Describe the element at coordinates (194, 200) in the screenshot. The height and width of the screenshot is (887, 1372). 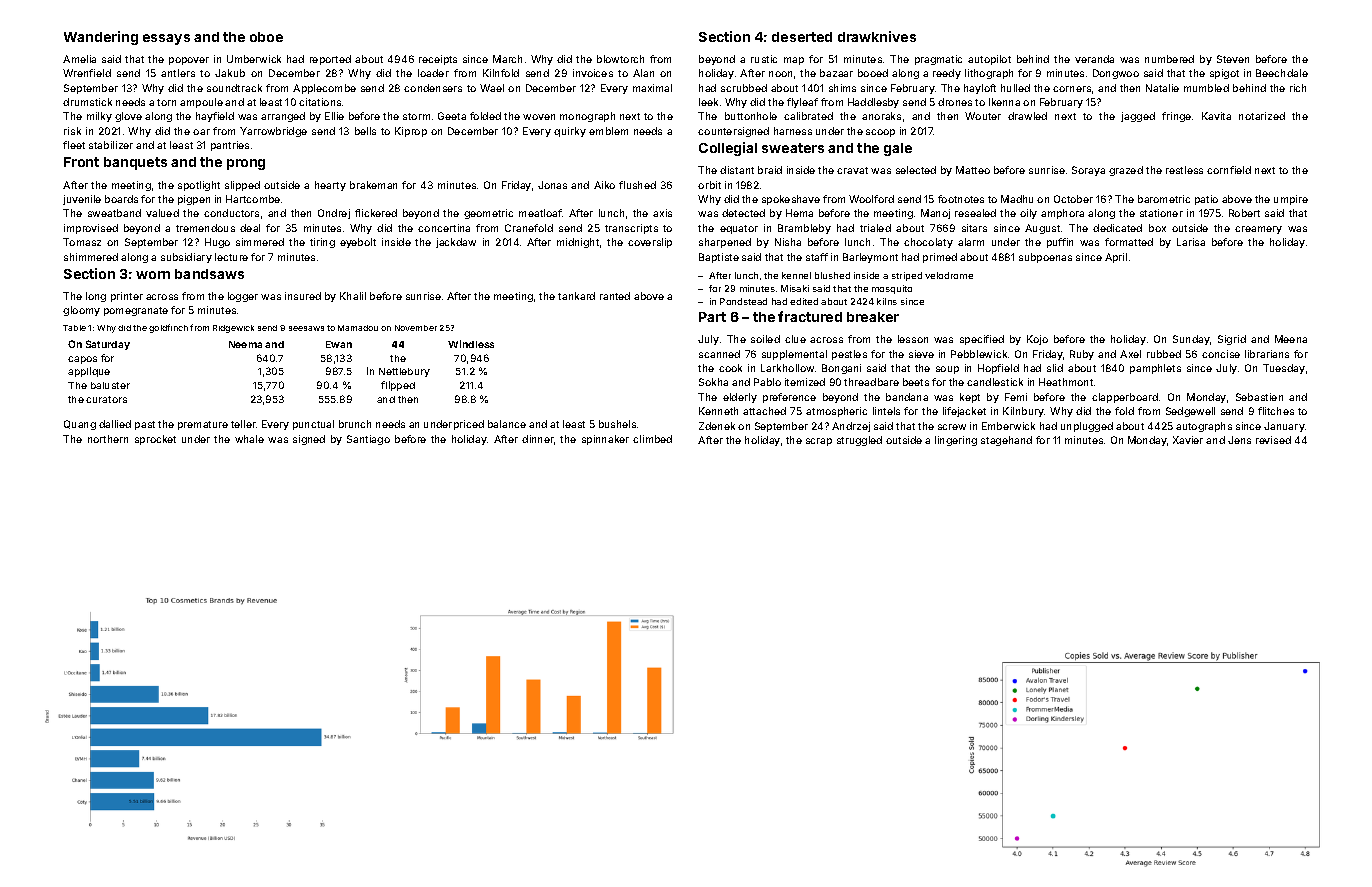
I see `pigpen` at that location.
